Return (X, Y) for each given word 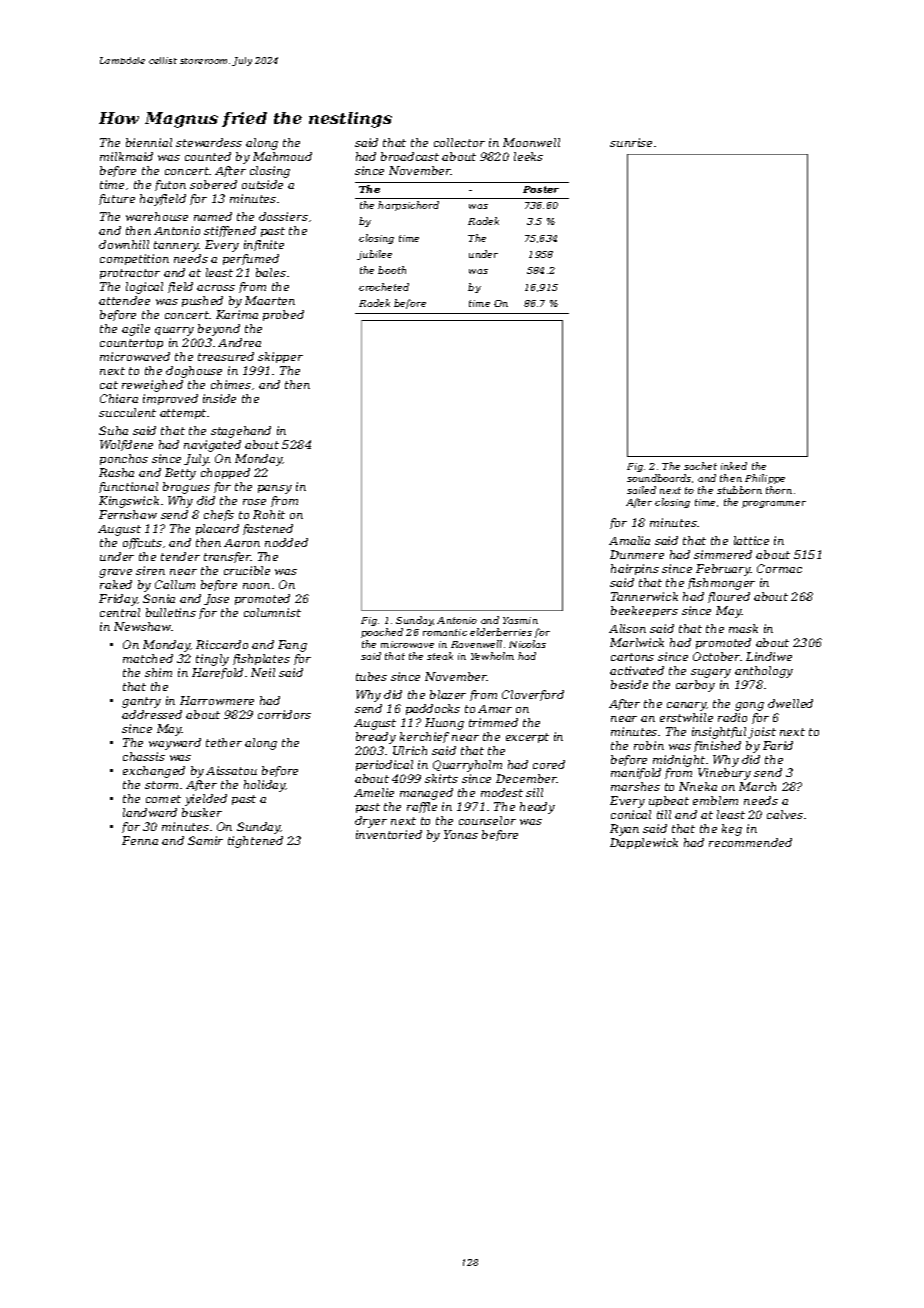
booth (392, 270)
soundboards (659, 478)
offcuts (142, 543)
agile (136, 330)
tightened (255, 842)
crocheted (384, 287)
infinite (264, 245)
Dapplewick (644, 843)
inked (734, 466)
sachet (700, 466)
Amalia (629, 540)
